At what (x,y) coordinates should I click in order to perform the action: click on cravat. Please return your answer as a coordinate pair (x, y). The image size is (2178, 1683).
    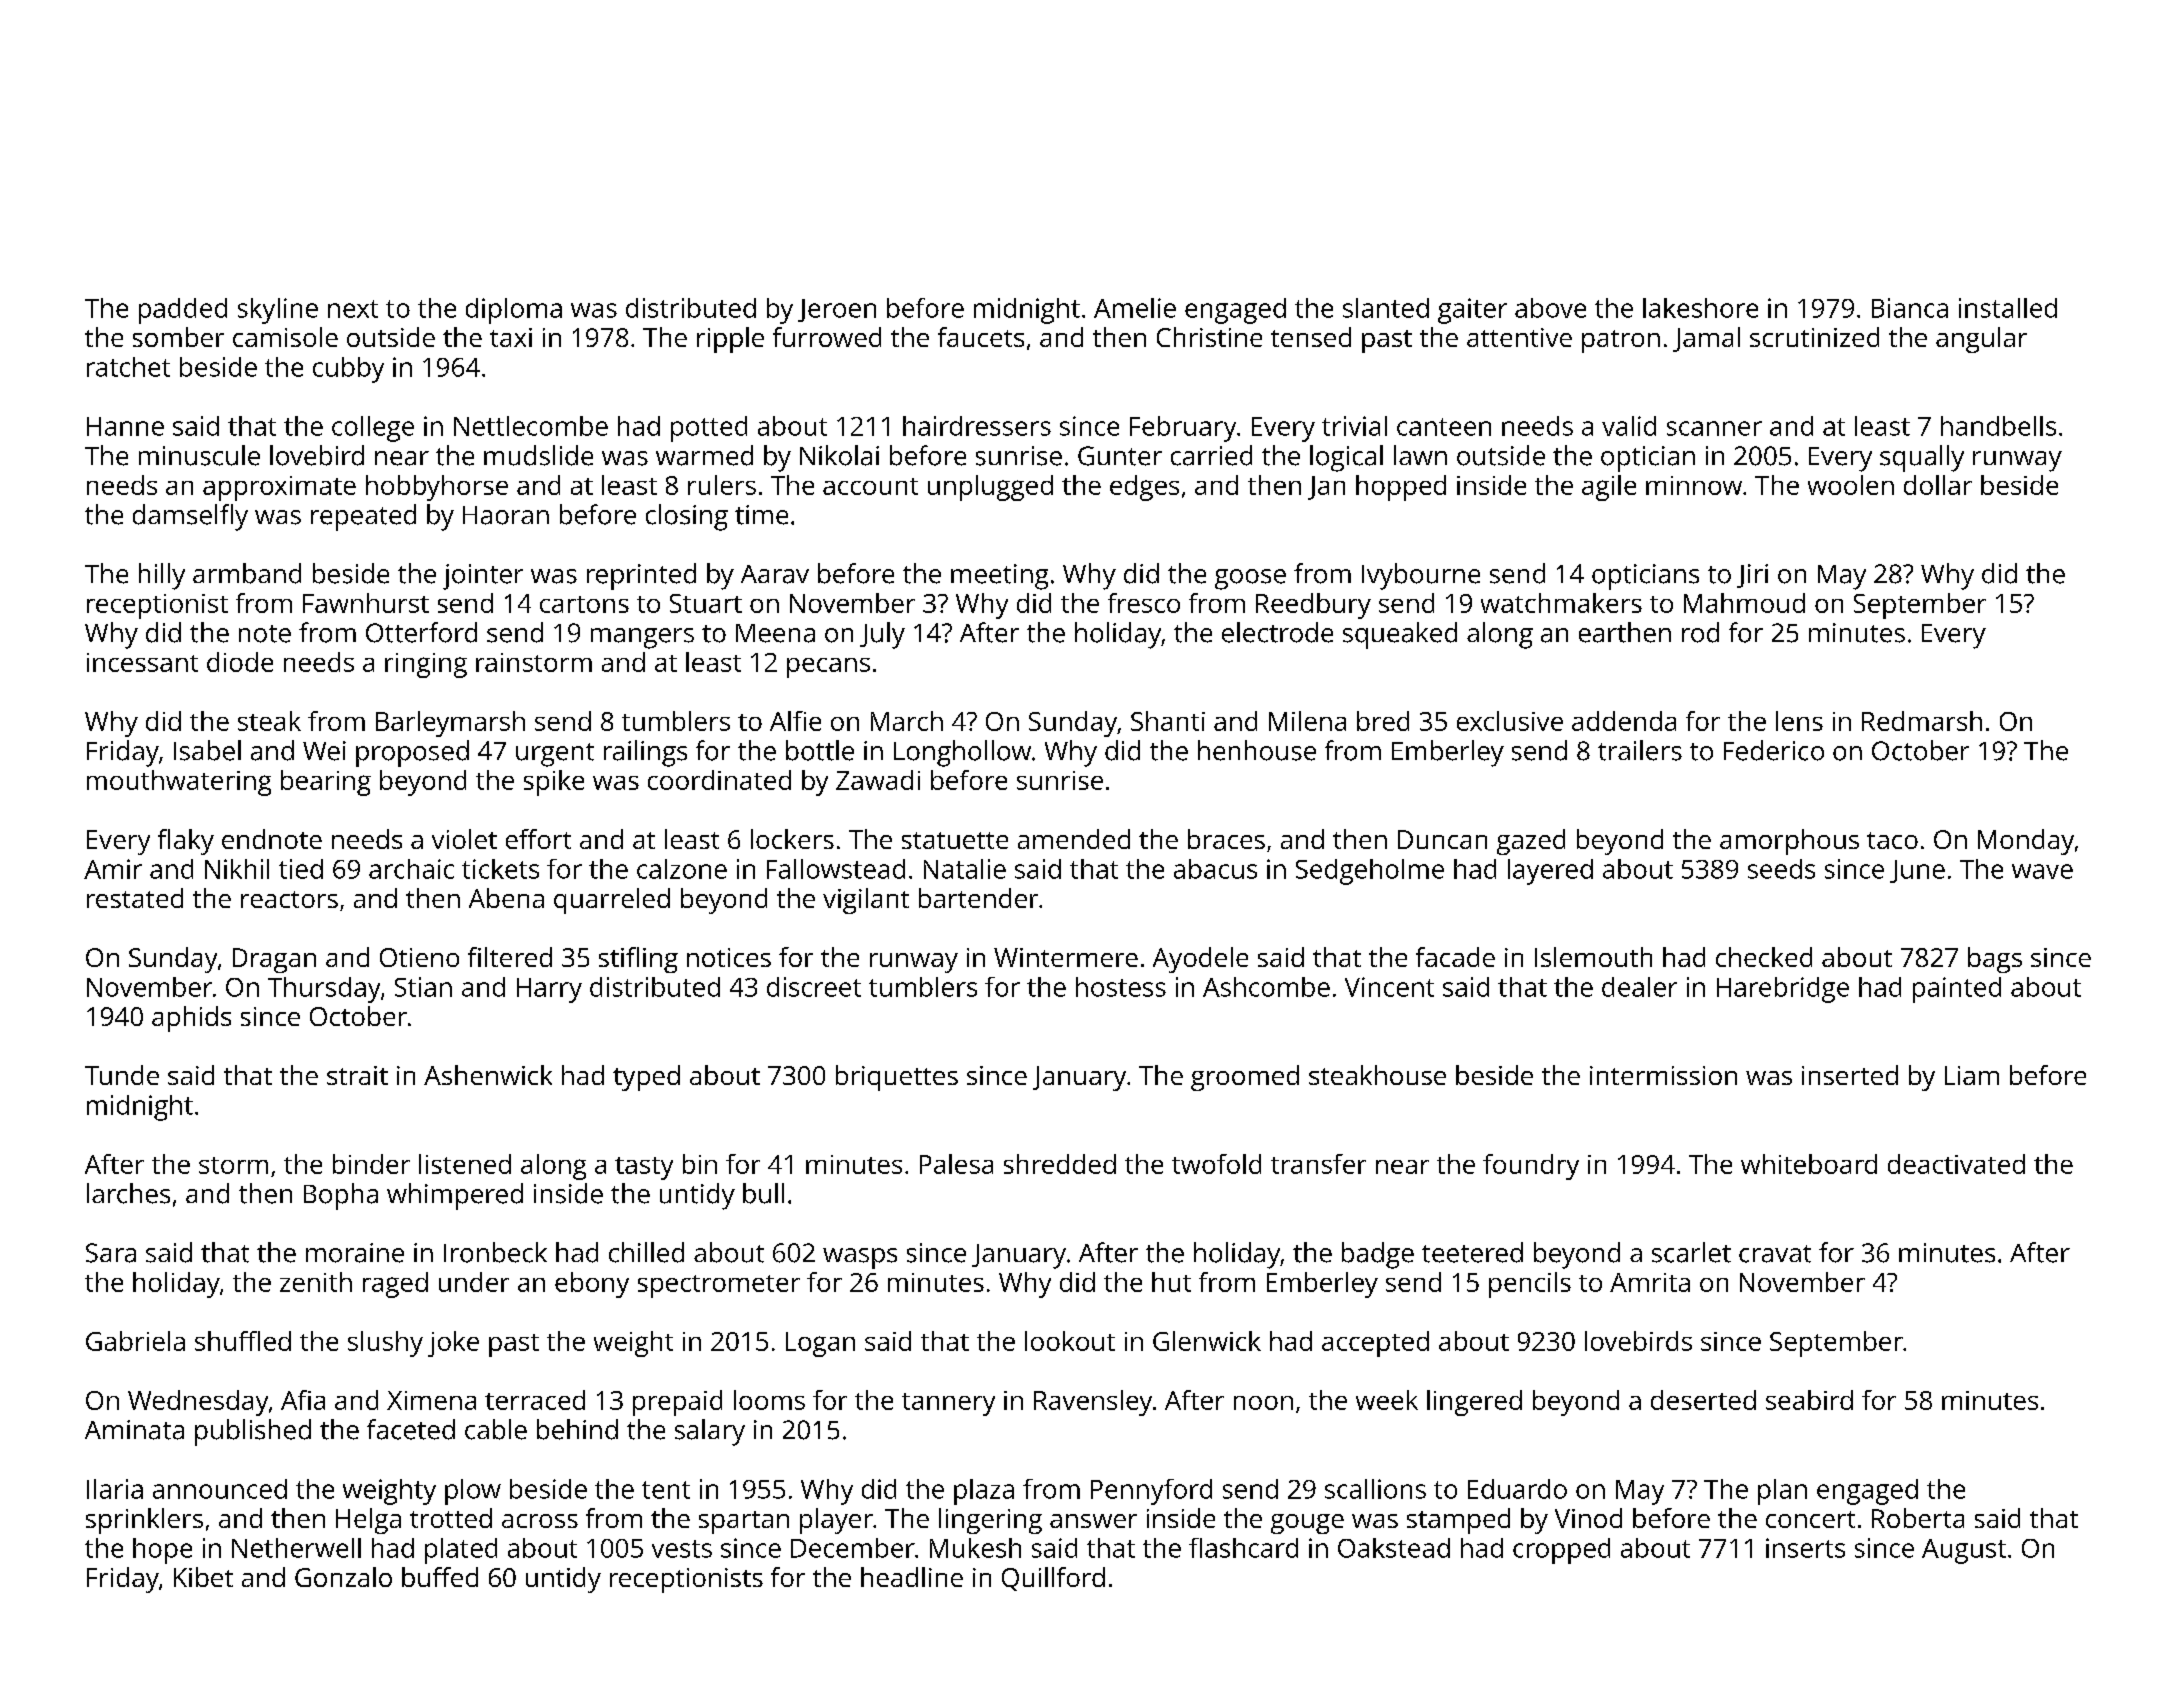
    Looking at the image, I should click on (1775, 1254).
